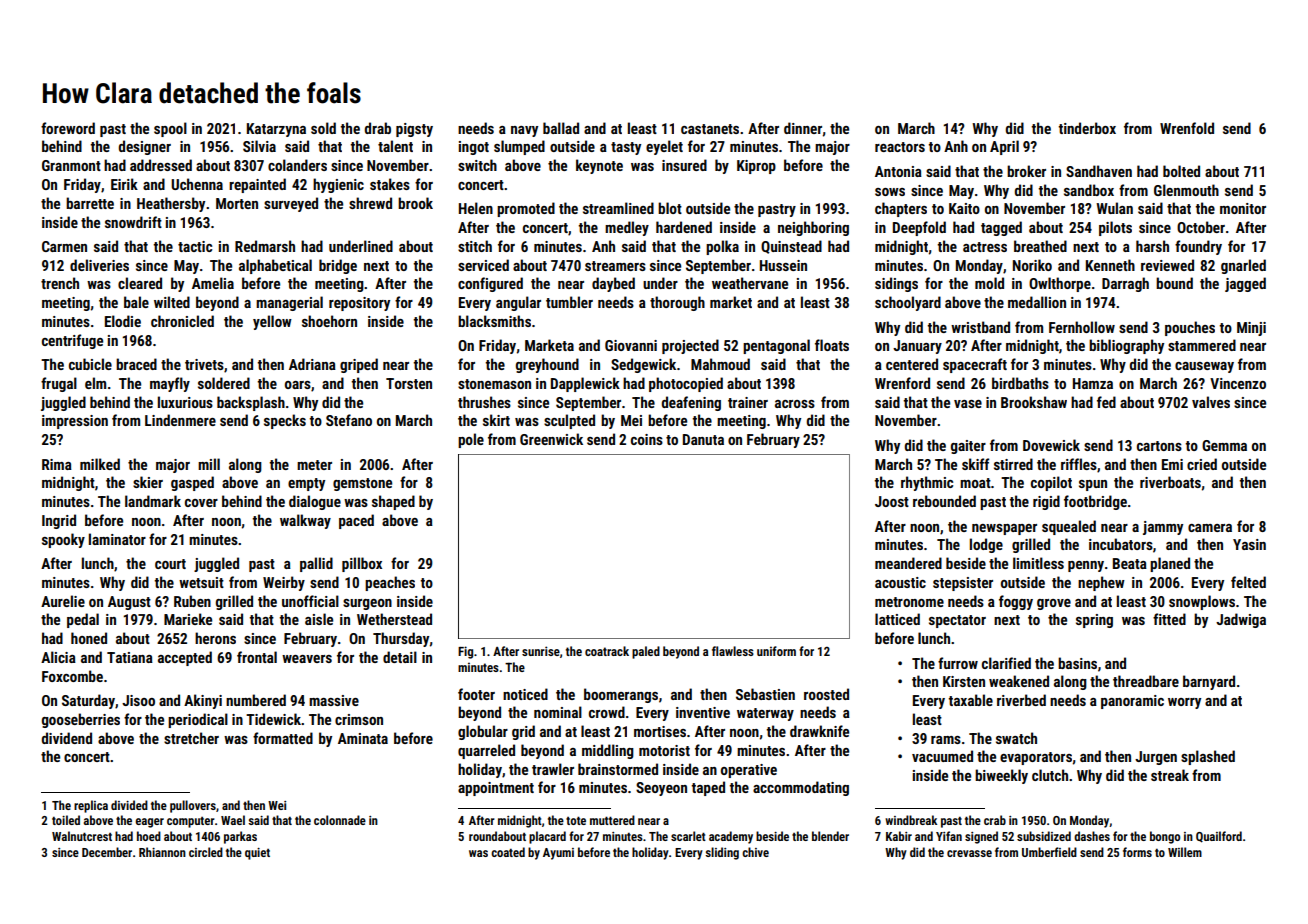 The width and height of the document is (1308, 924). What do you see at coordinates (908, 303) in the document?
I see `schoolyard` at bounding box center [908, 303].
